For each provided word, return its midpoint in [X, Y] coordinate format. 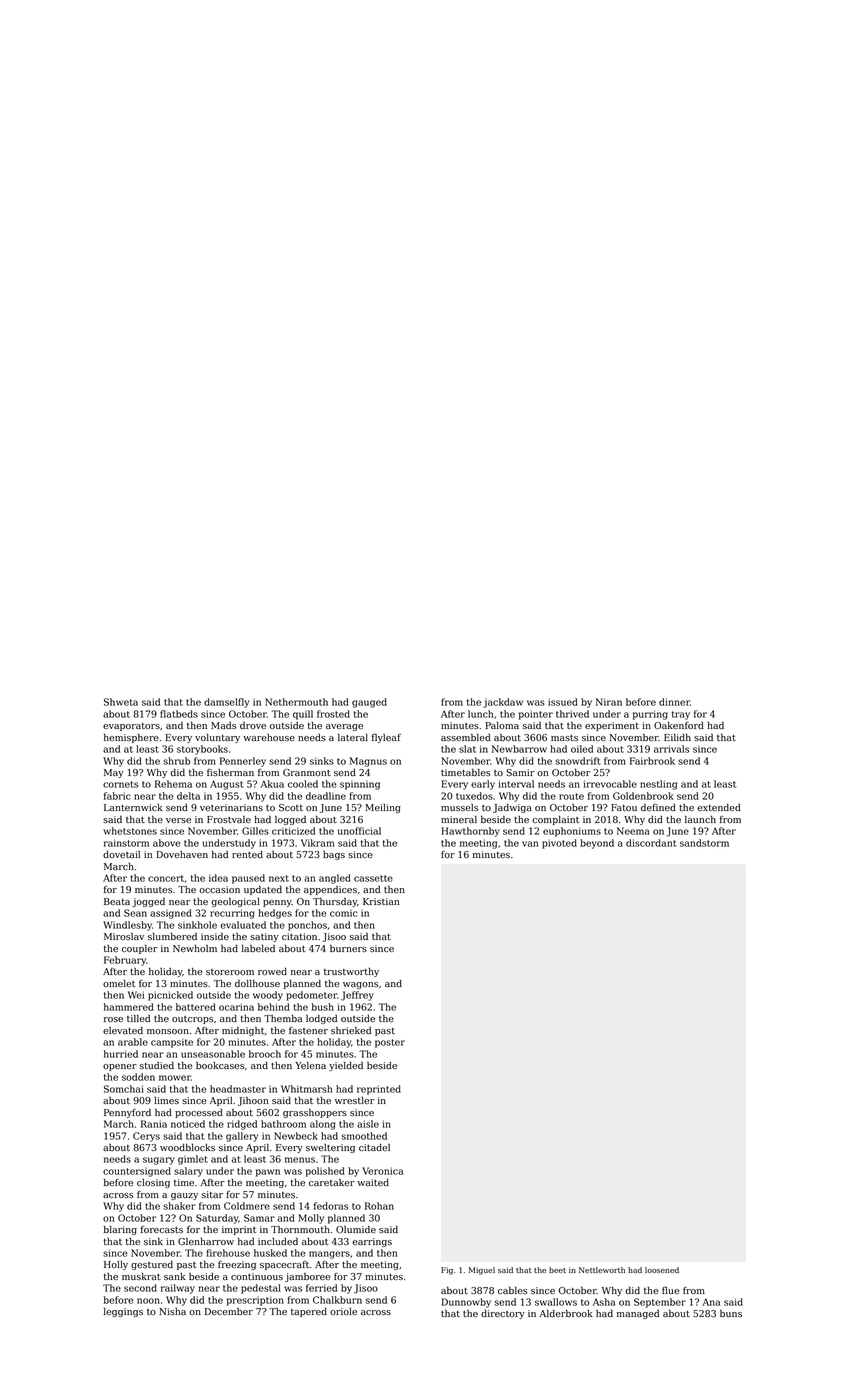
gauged [369, 703]
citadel [374, 1147]
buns [731, 1313]
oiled [582, 749]
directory [503, 1314]
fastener [308, 1030]
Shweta [121, 702]
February [125, 961]
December [229, 1311]
